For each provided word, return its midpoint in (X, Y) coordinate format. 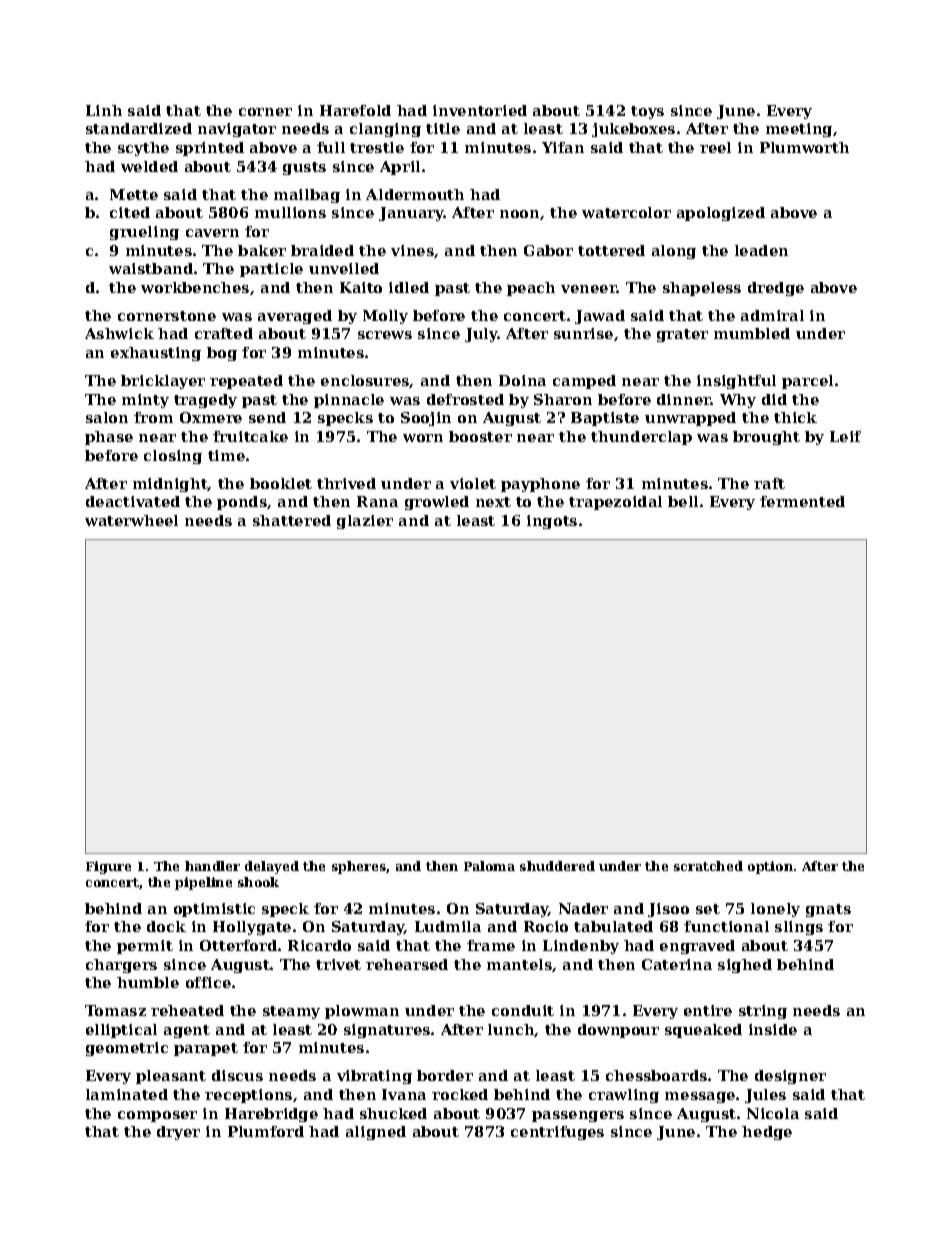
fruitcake (250, 436)
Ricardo (319, 945)
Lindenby (581, 947)
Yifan (563, 147)
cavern (212, 233)
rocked (460, 1094)
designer (790, 1077)
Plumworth (804, 147)
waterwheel (131, 520)
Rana (377, 501)
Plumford (266, 1131)
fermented (802, 501)
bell (683, 501)
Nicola (773, 1113)
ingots (552, 522)
